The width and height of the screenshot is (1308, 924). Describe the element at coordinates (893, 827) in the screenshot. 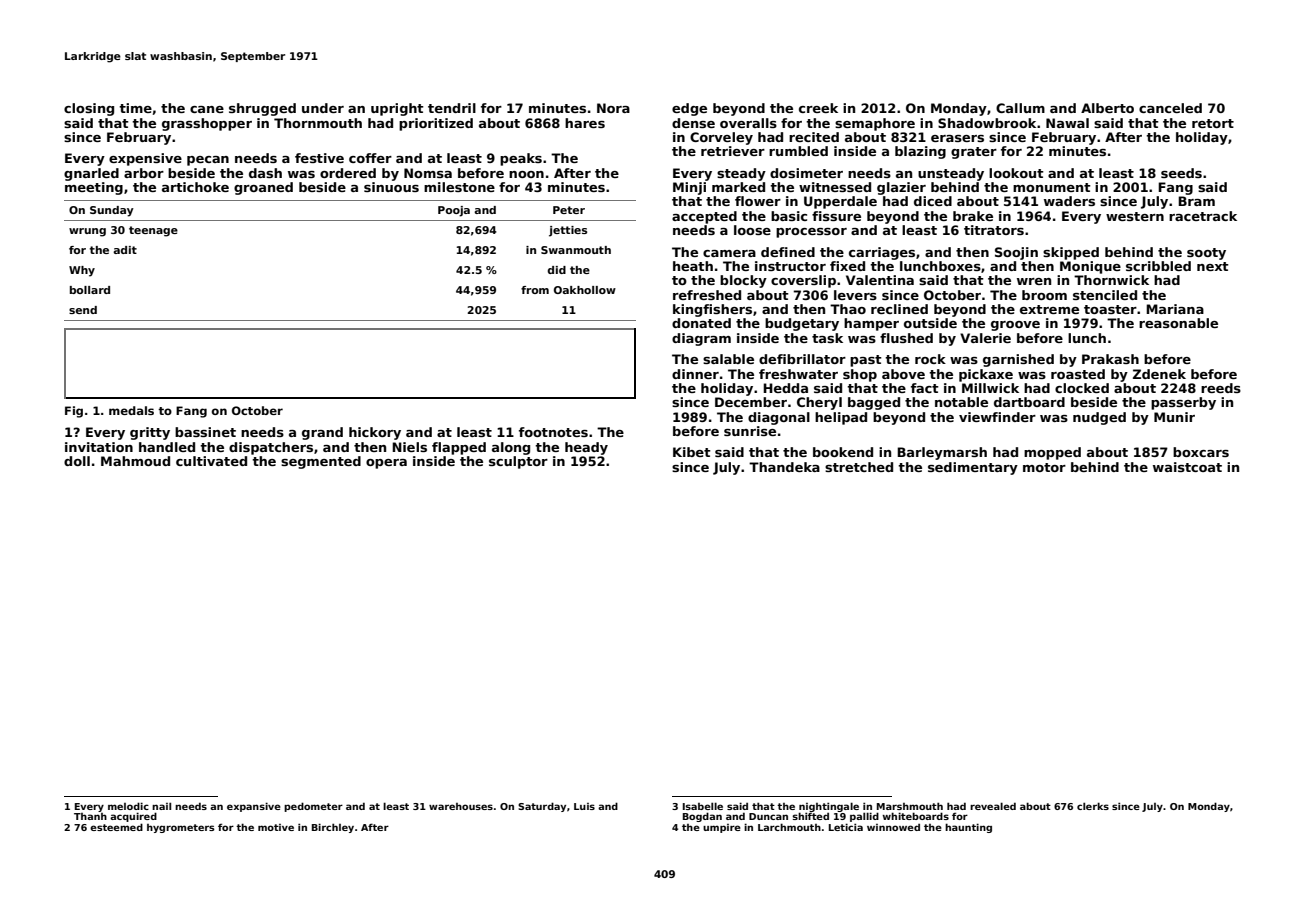

I see `winnowed` at that location.
